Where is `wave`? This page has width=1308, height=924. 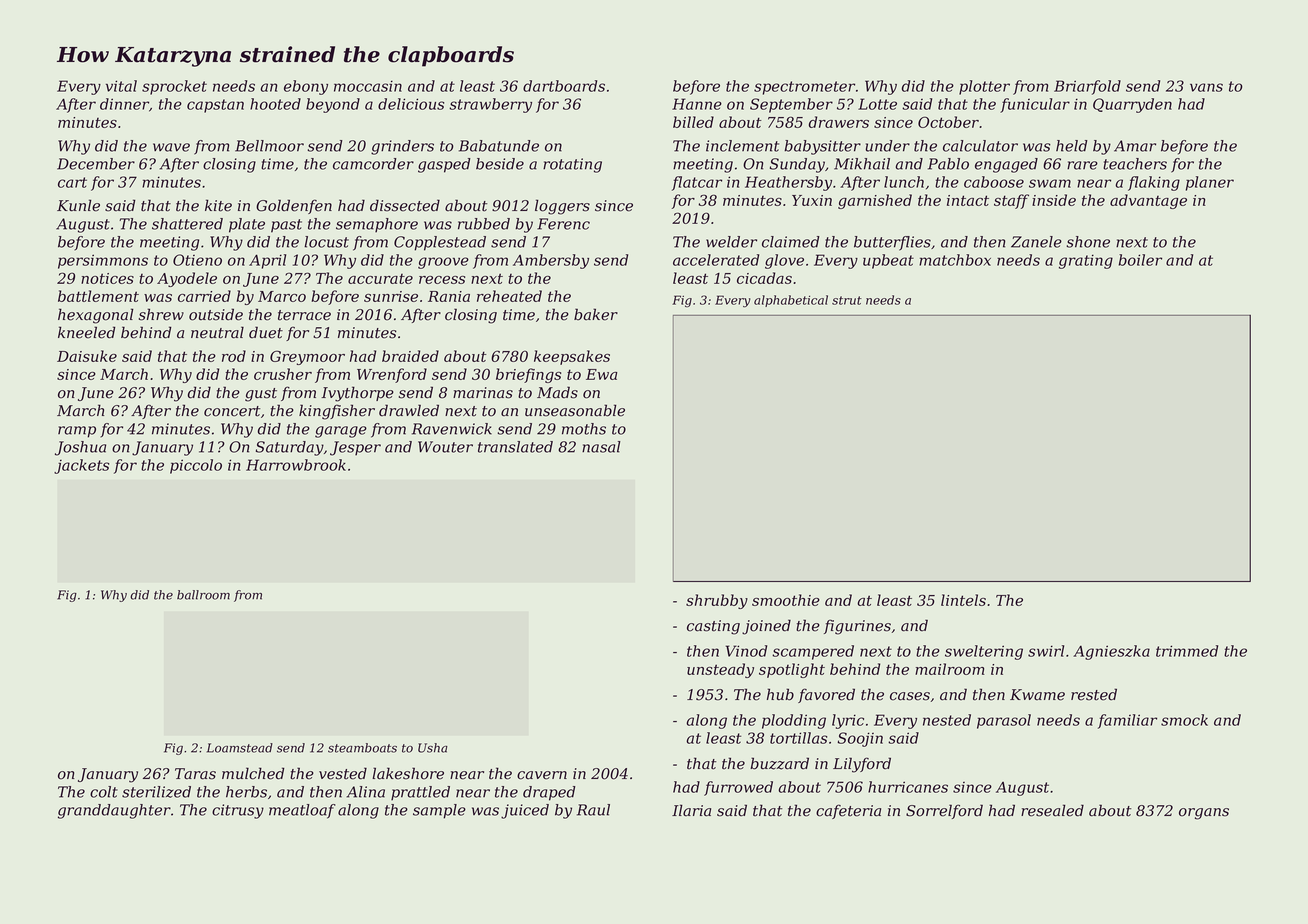 wave is located at coordinates (171, 147).
